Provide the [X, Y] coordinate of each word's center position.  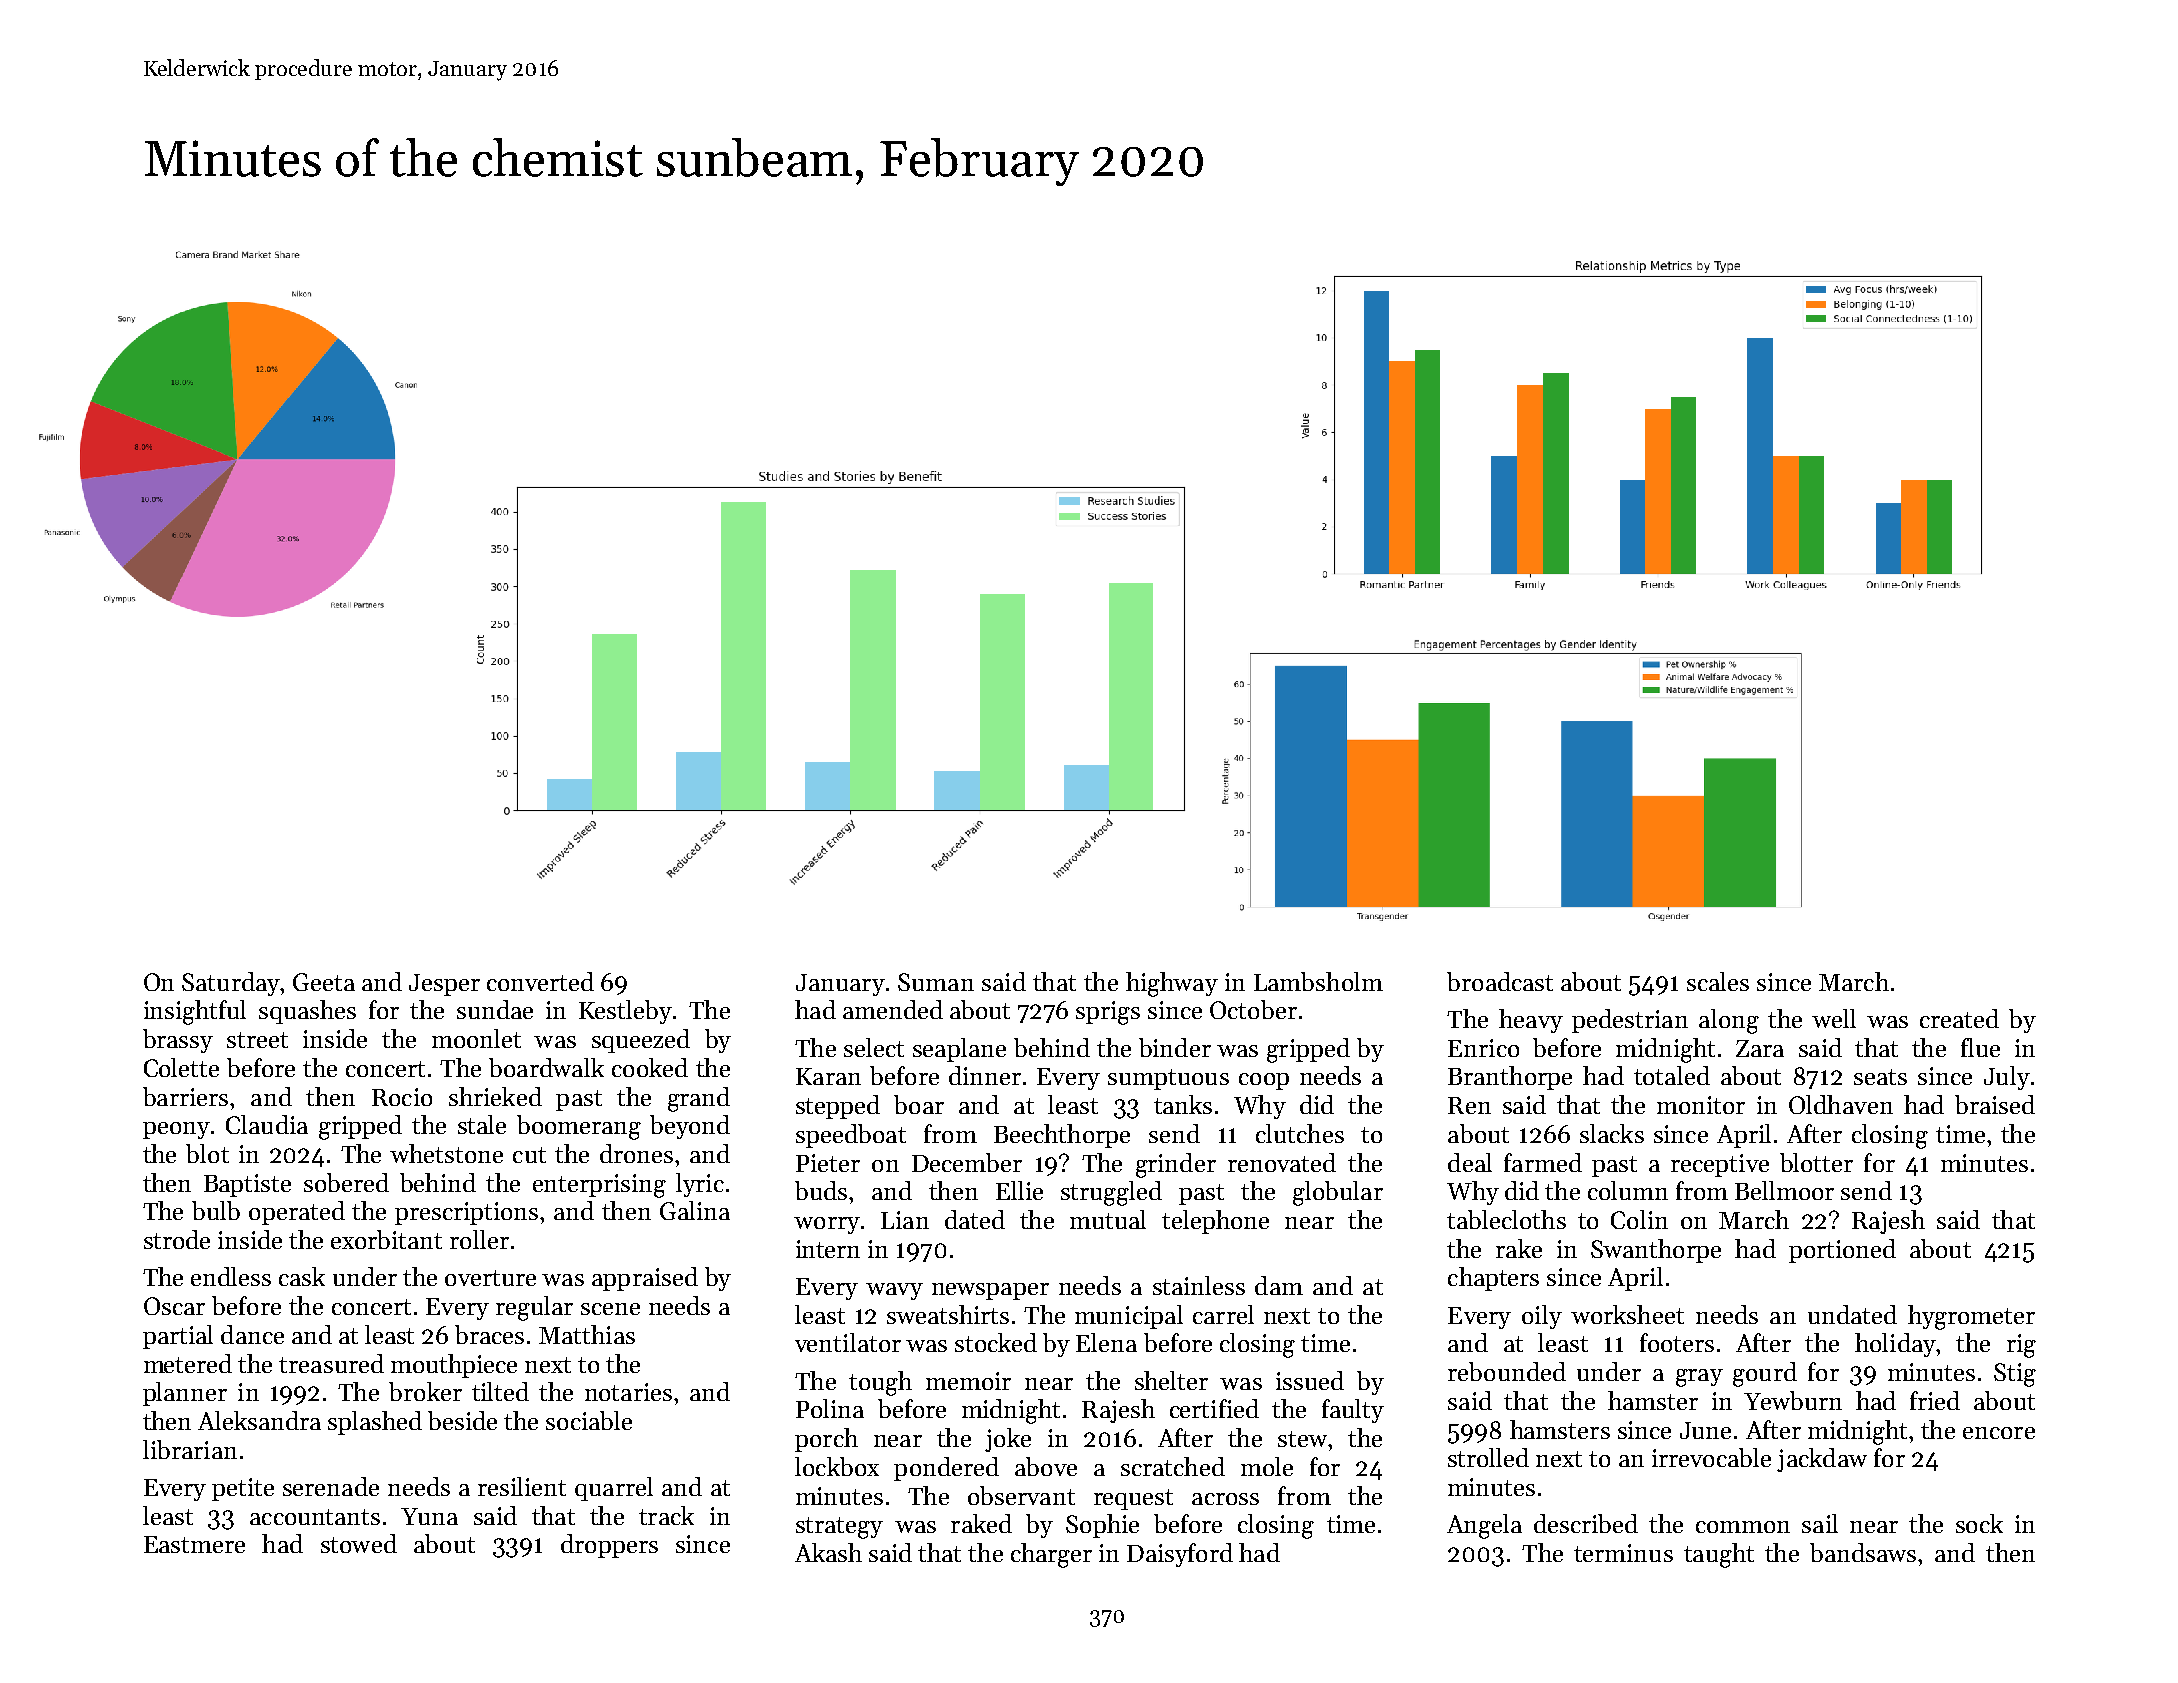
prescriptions [466, 1213]
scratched [1173, 1466]
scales [1718, 981]
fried [1935, 1400]
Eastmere [194, 1544]
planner [185, 1394]
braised [1995, 1104]
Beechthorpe [1062, 1136]
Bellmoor [1784, 1190]
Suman [936, 982]
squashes [307, 1012]
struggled [1111, 1193]
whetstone [446, 1153]
